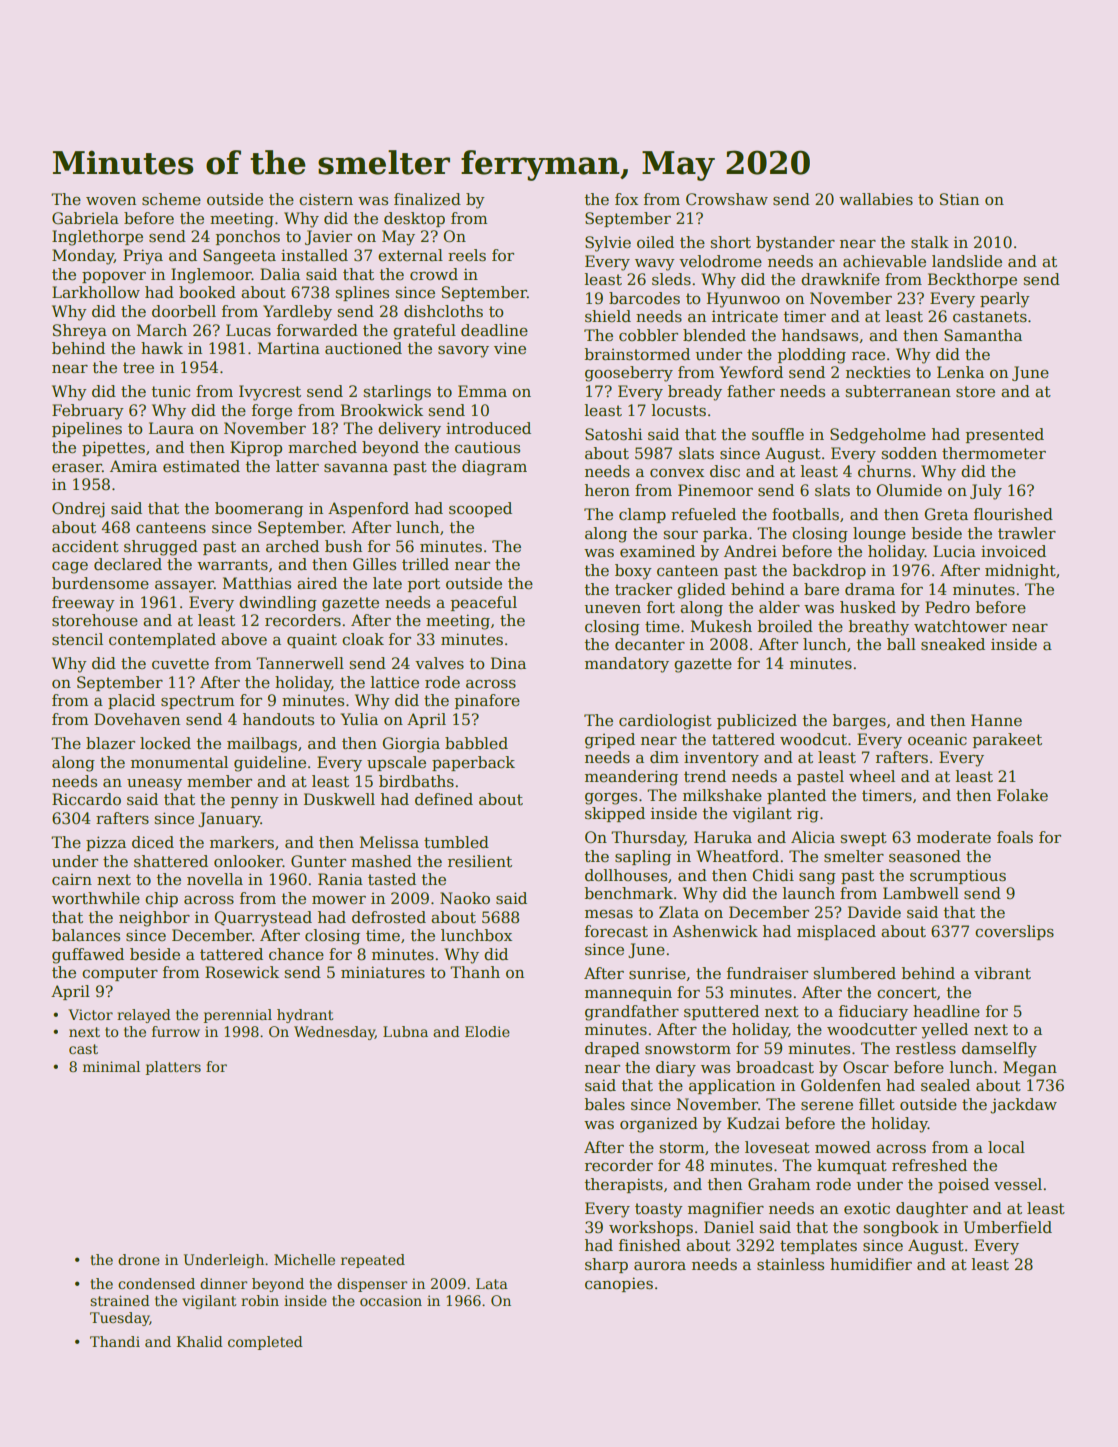 Image resolution: width=1118 pixels, height=1447 pixels. Describe the element at coordinates (1018, 1184) in the image. I see `vessel` at that location.
